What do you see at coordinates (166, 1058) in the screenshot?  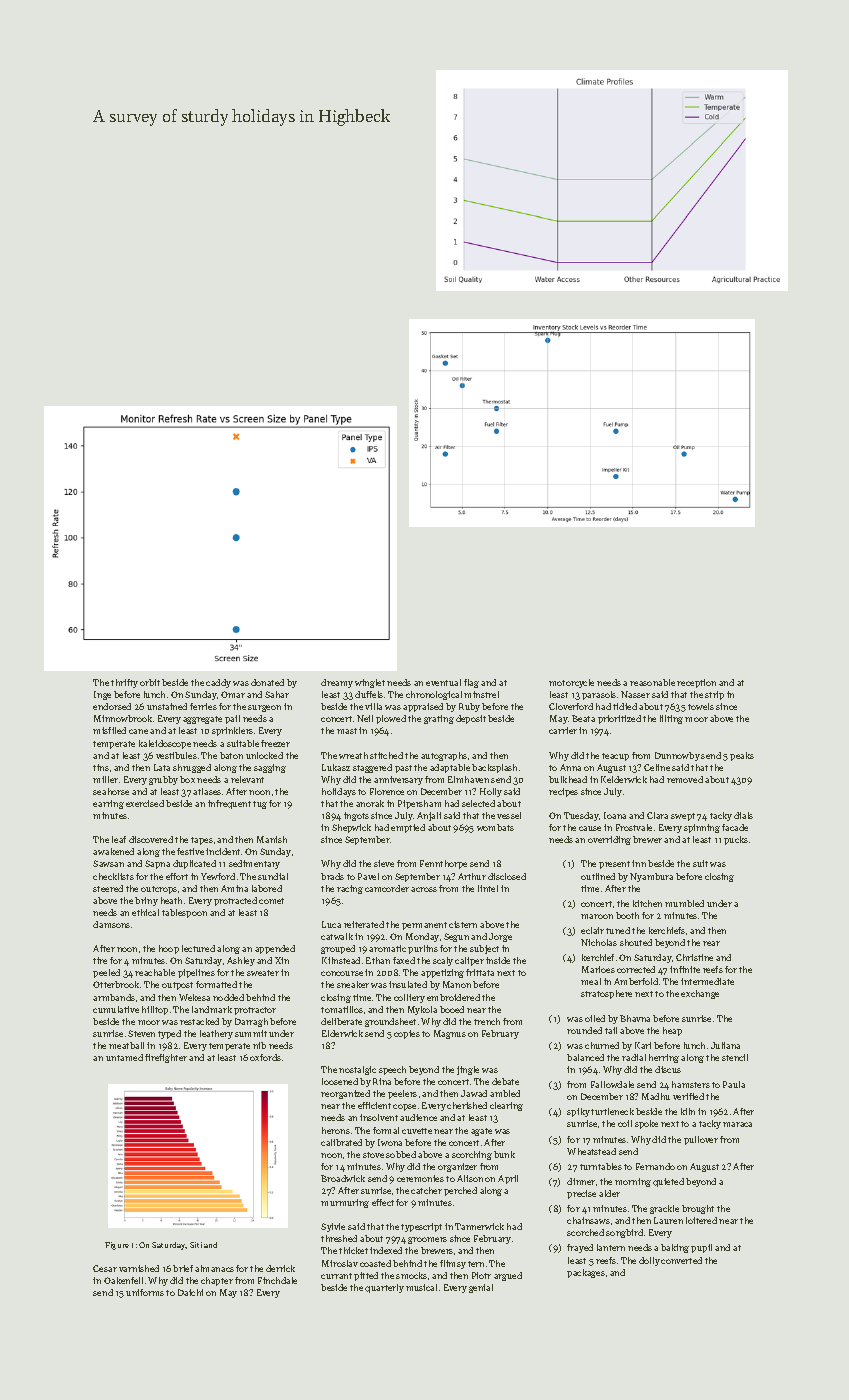 I see `firefighter` at bounding box center [166, 1058].
